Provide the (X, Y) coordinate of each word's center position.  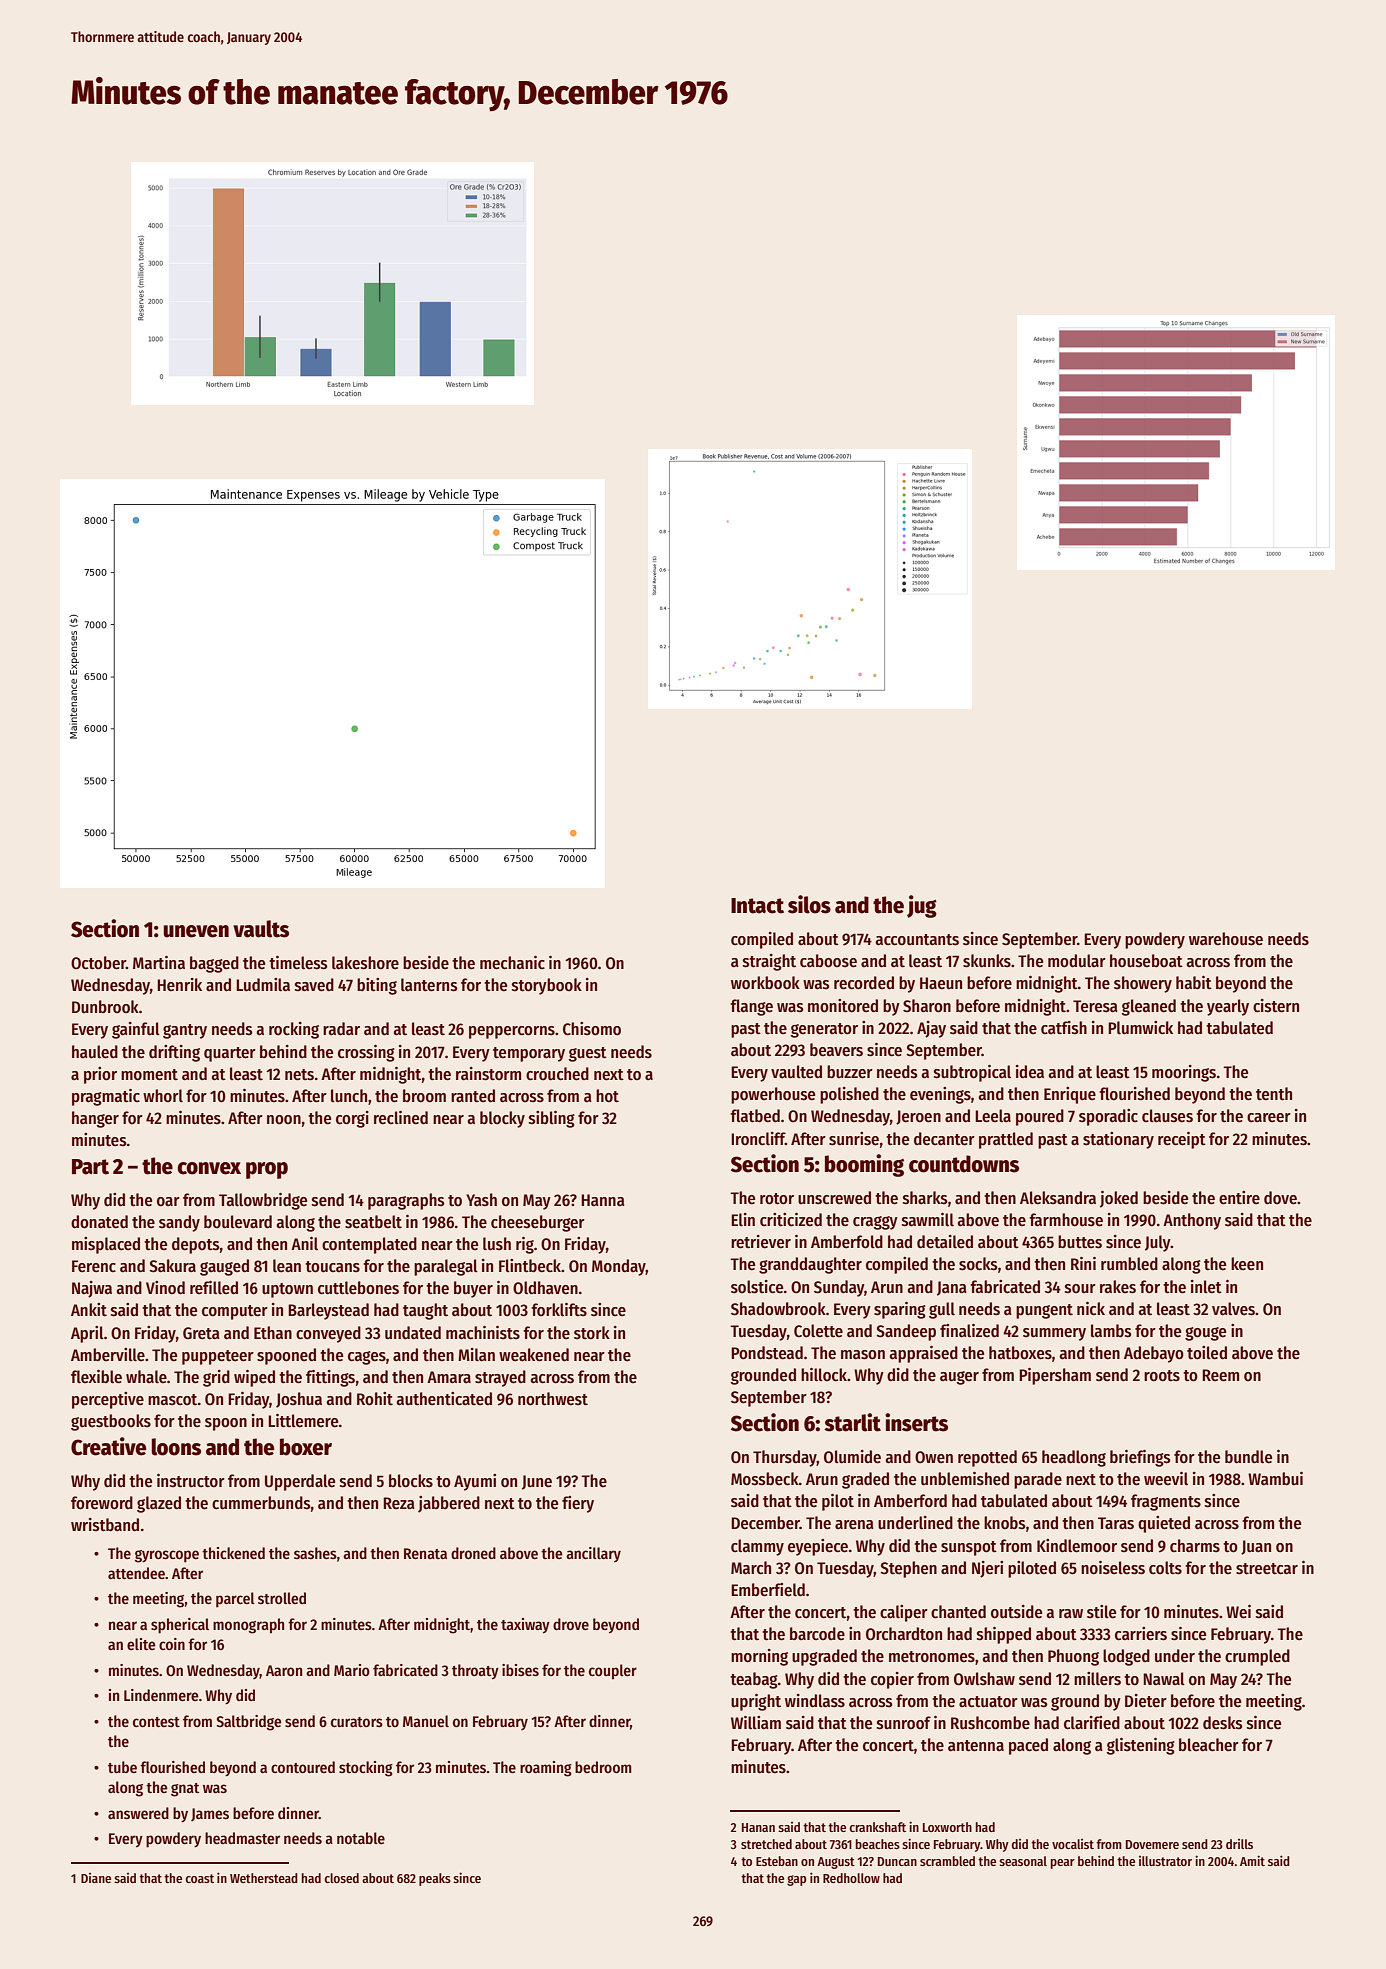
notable (361, 1838)
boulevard (238, 1222)
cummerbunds (261, 1503)
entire (1239, 1198)
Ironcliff (758, 1139)
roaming (546, 1769)
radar (341, 1029)
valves (1233, 1309)
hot (607, 1096)
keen (1247, 1264)
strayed (500, 1378)
